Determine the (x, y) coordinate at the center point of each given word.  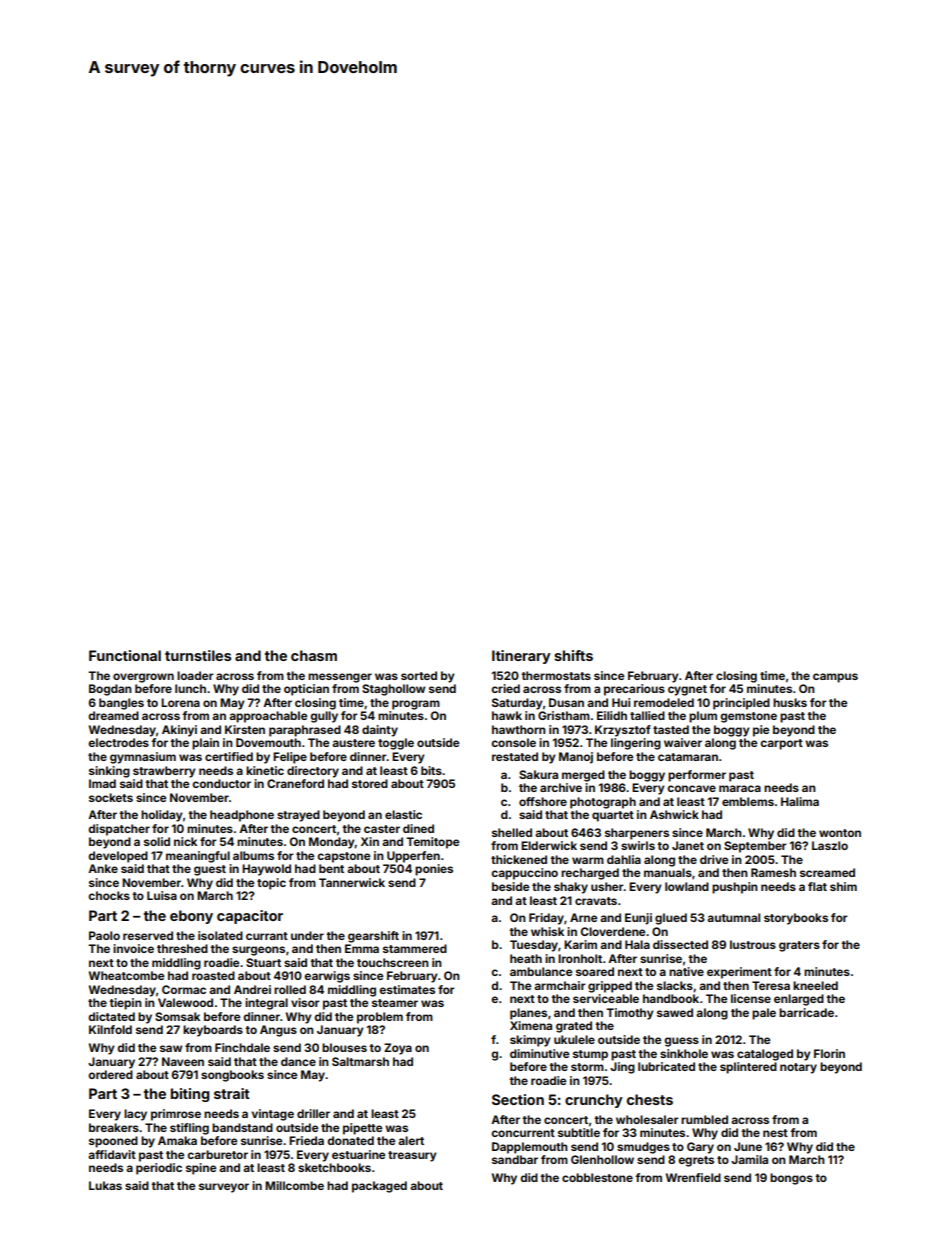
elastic (403, 814)
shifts (573, 655)
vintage (272, 1115)
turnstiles (198, 655)
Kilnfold (110, 1029)
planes (528, 1014)
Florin (829, 1053)
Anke (103, 868)
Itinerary (521, 657)
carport (781, 744)
